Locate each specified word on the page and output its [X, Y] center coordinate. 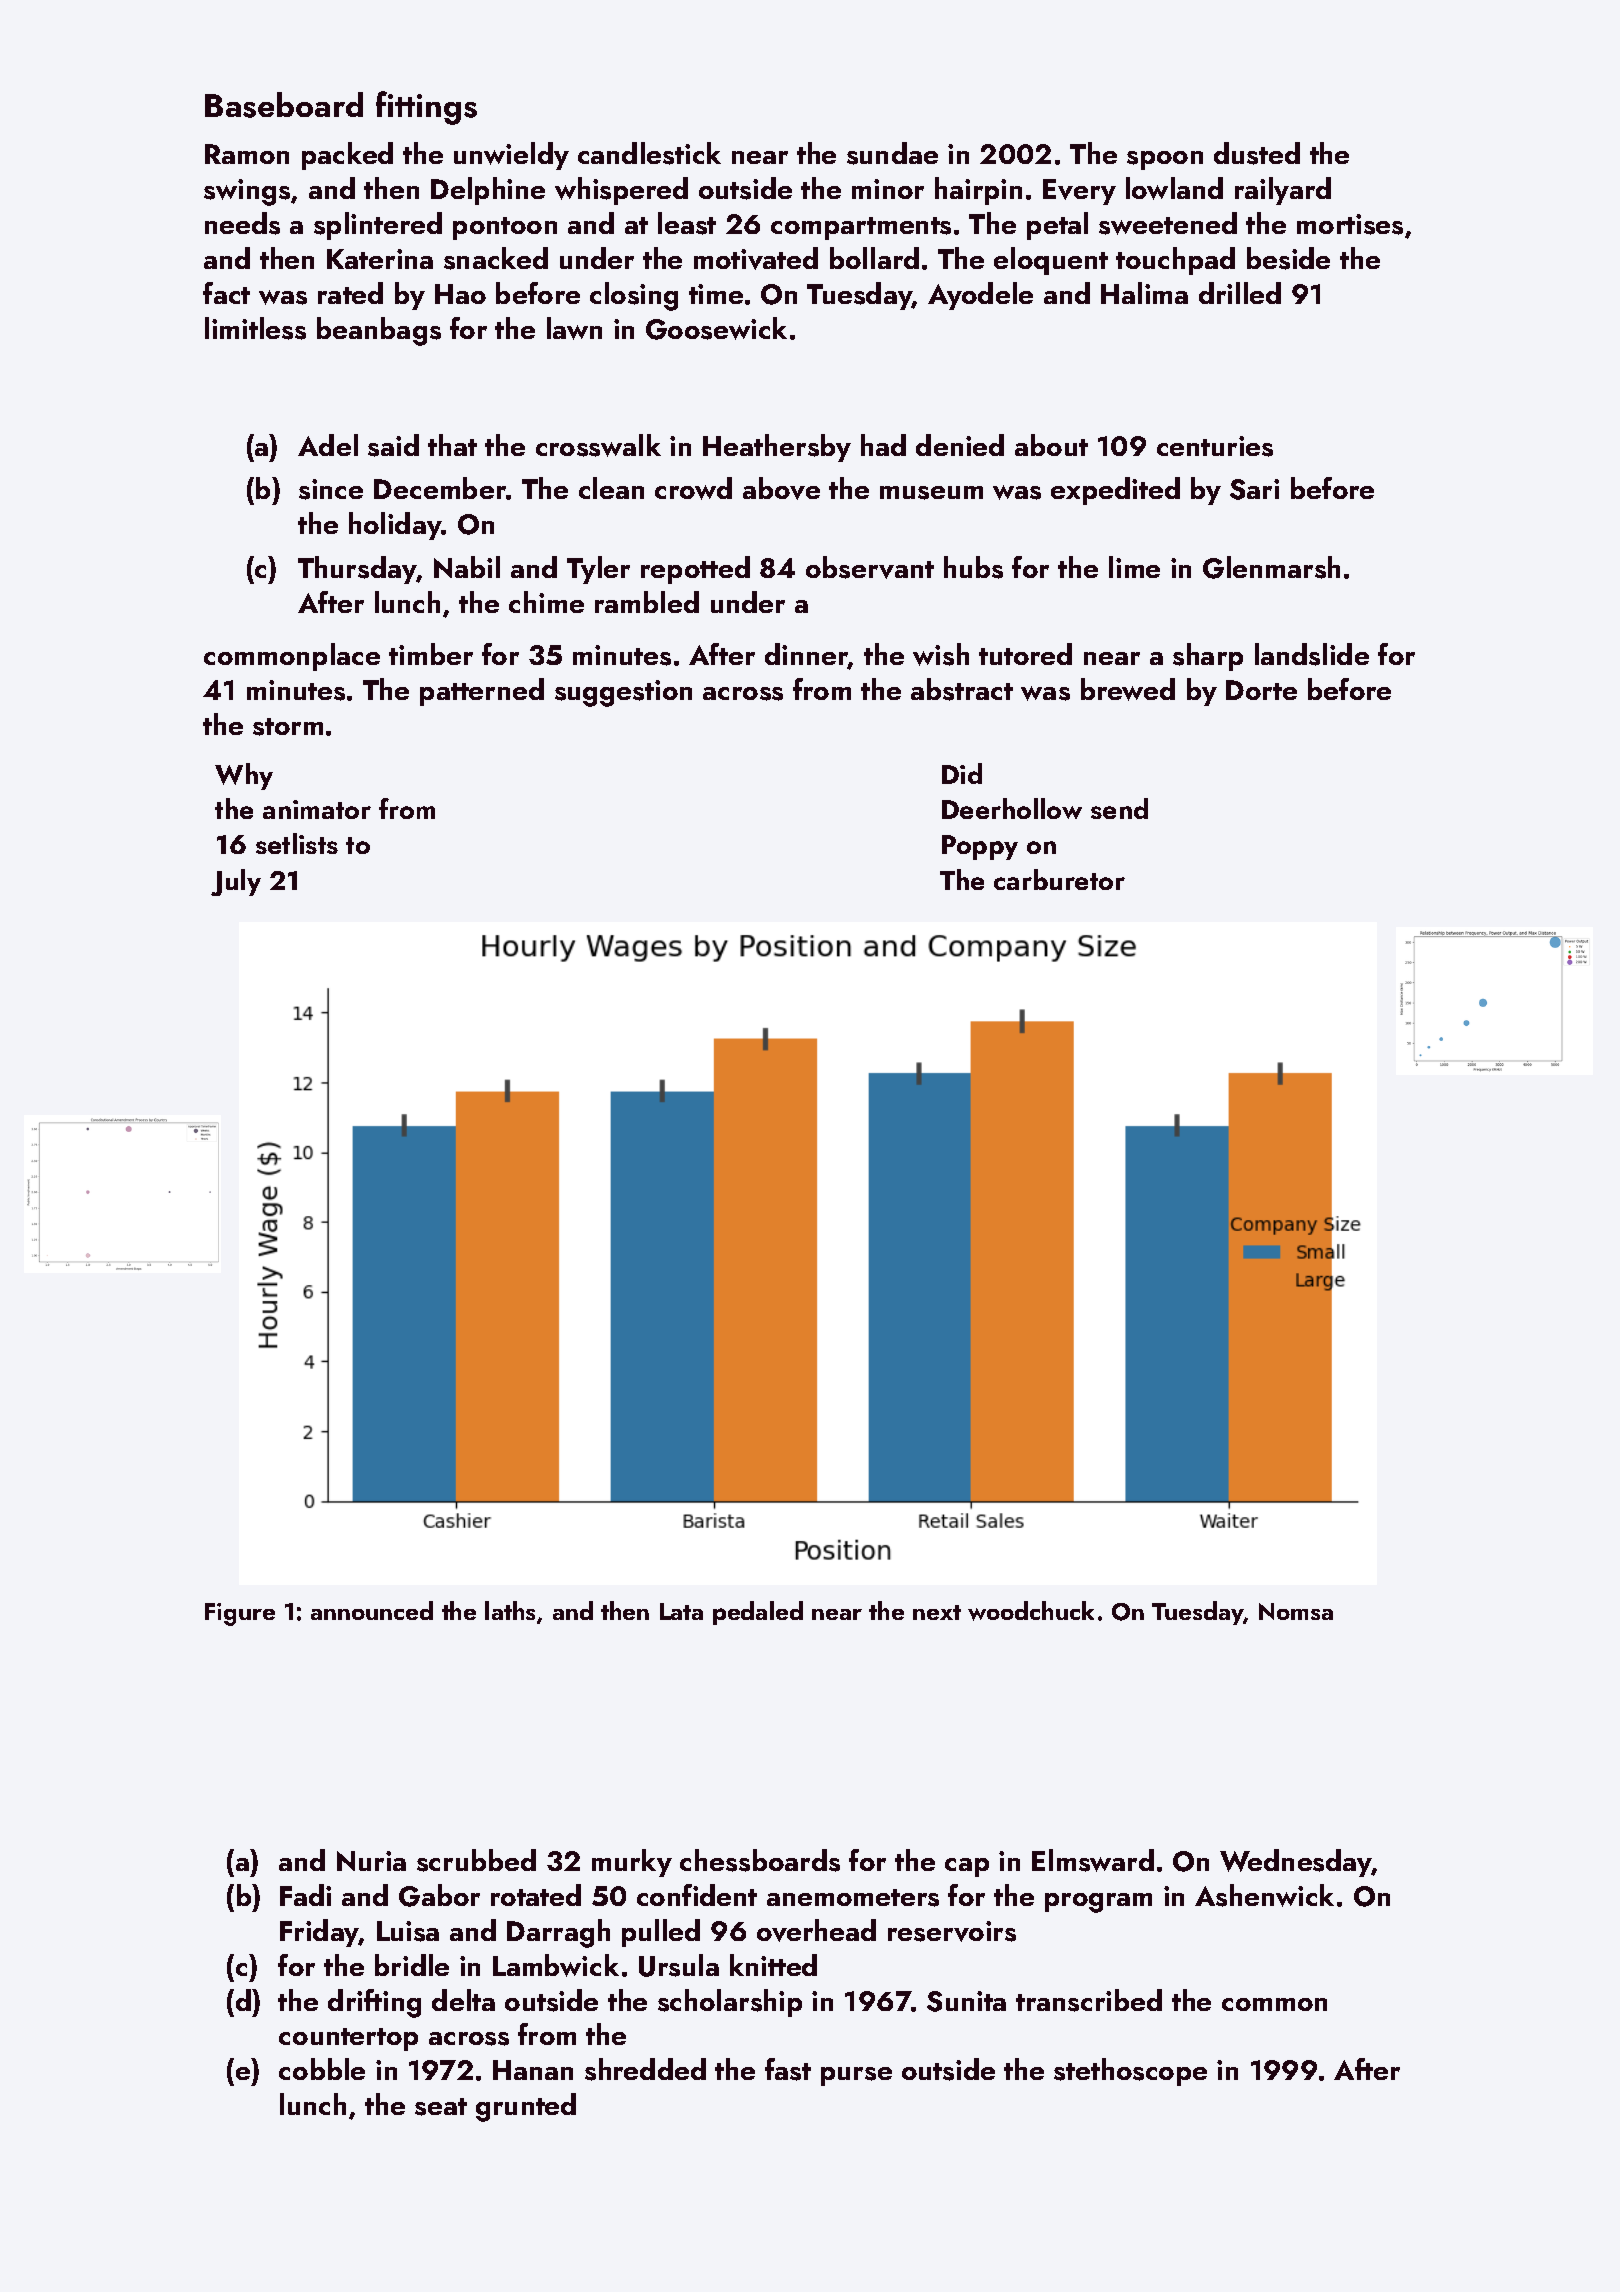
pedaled [758, 1613]
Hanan [533, 2070]
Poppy [980, 847]
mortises [1350, 224]
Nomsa [1296, 1611]
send [1119, 808]
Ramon [247, 154]
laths [510, 1610]
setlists [297, 843]
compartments [861, 228]
